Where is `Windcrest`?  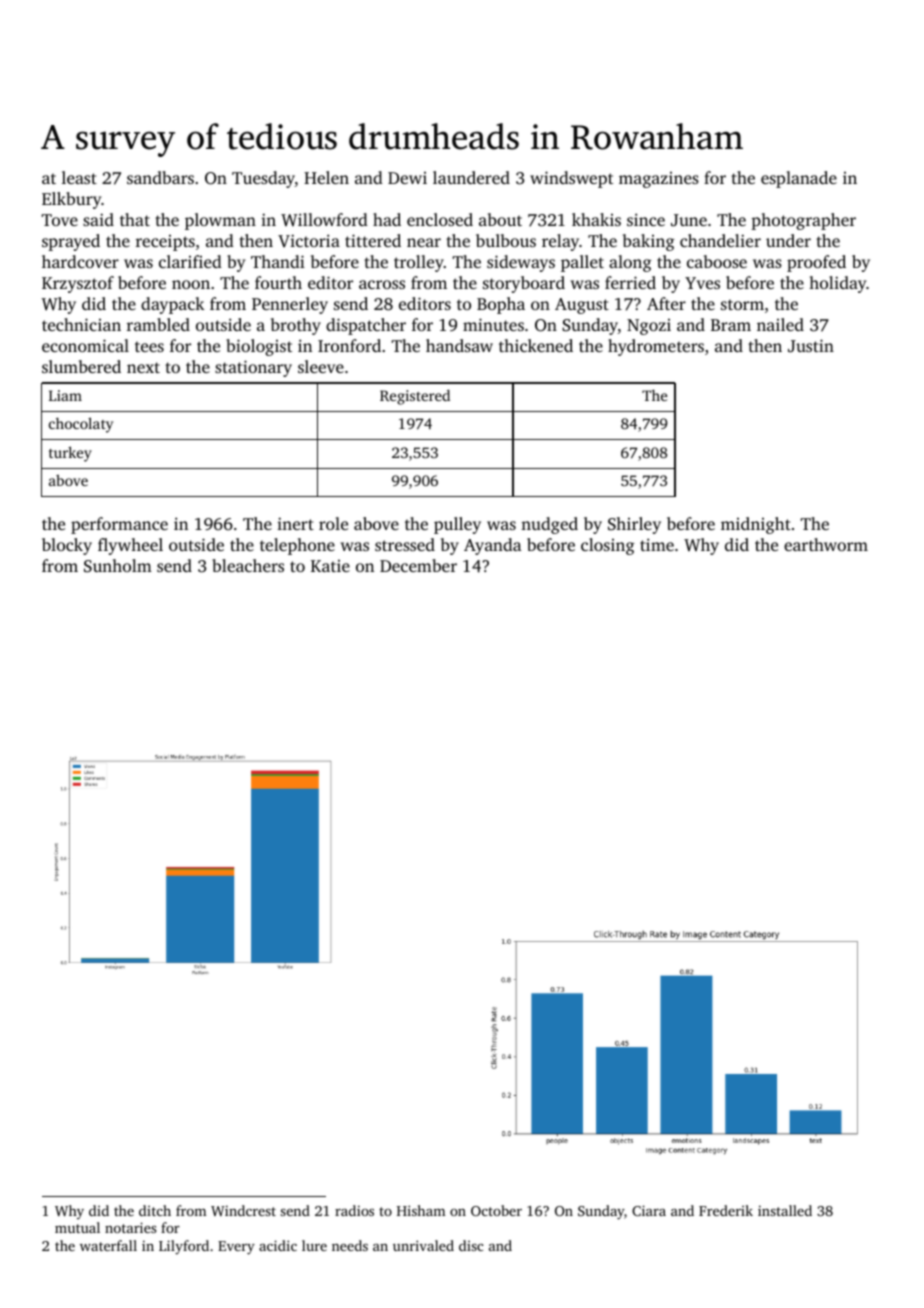 Windcrest is located at coordinates (243, 1210).
